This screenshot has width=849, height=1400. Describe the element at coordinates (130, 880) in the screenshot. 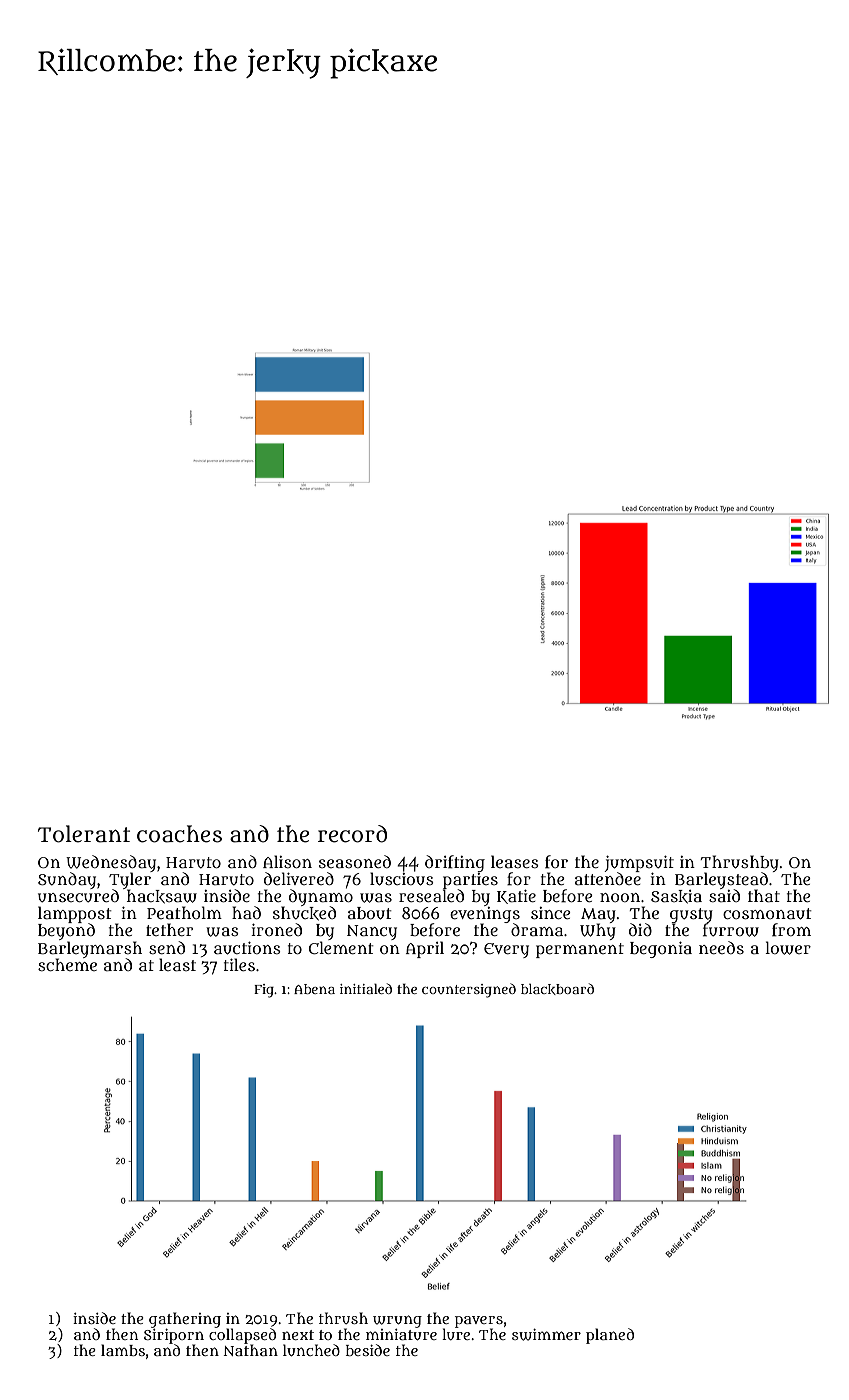

I see `Tyler` at that location.
